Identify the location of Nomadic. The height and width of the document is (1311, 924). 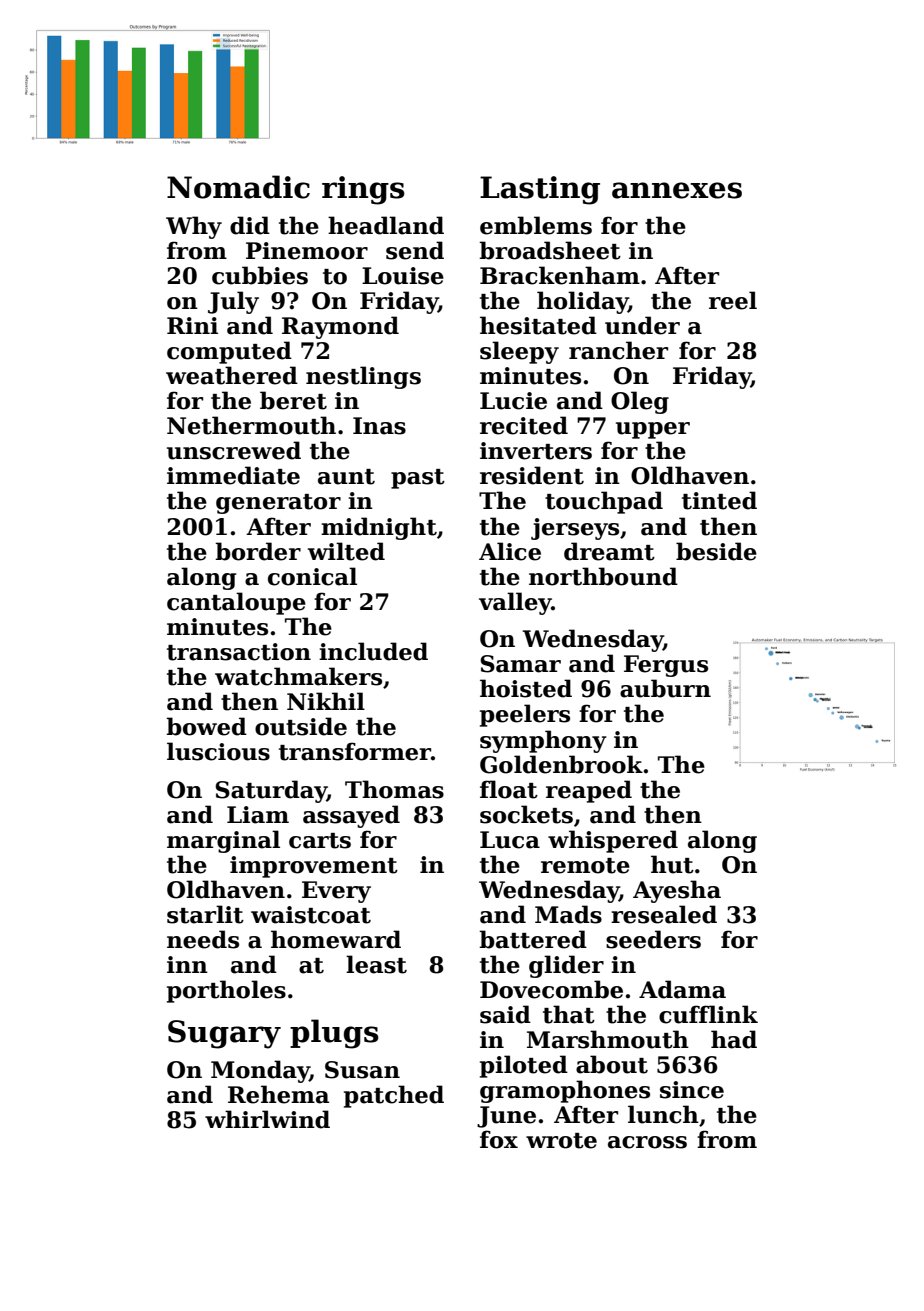
(238, 187).
